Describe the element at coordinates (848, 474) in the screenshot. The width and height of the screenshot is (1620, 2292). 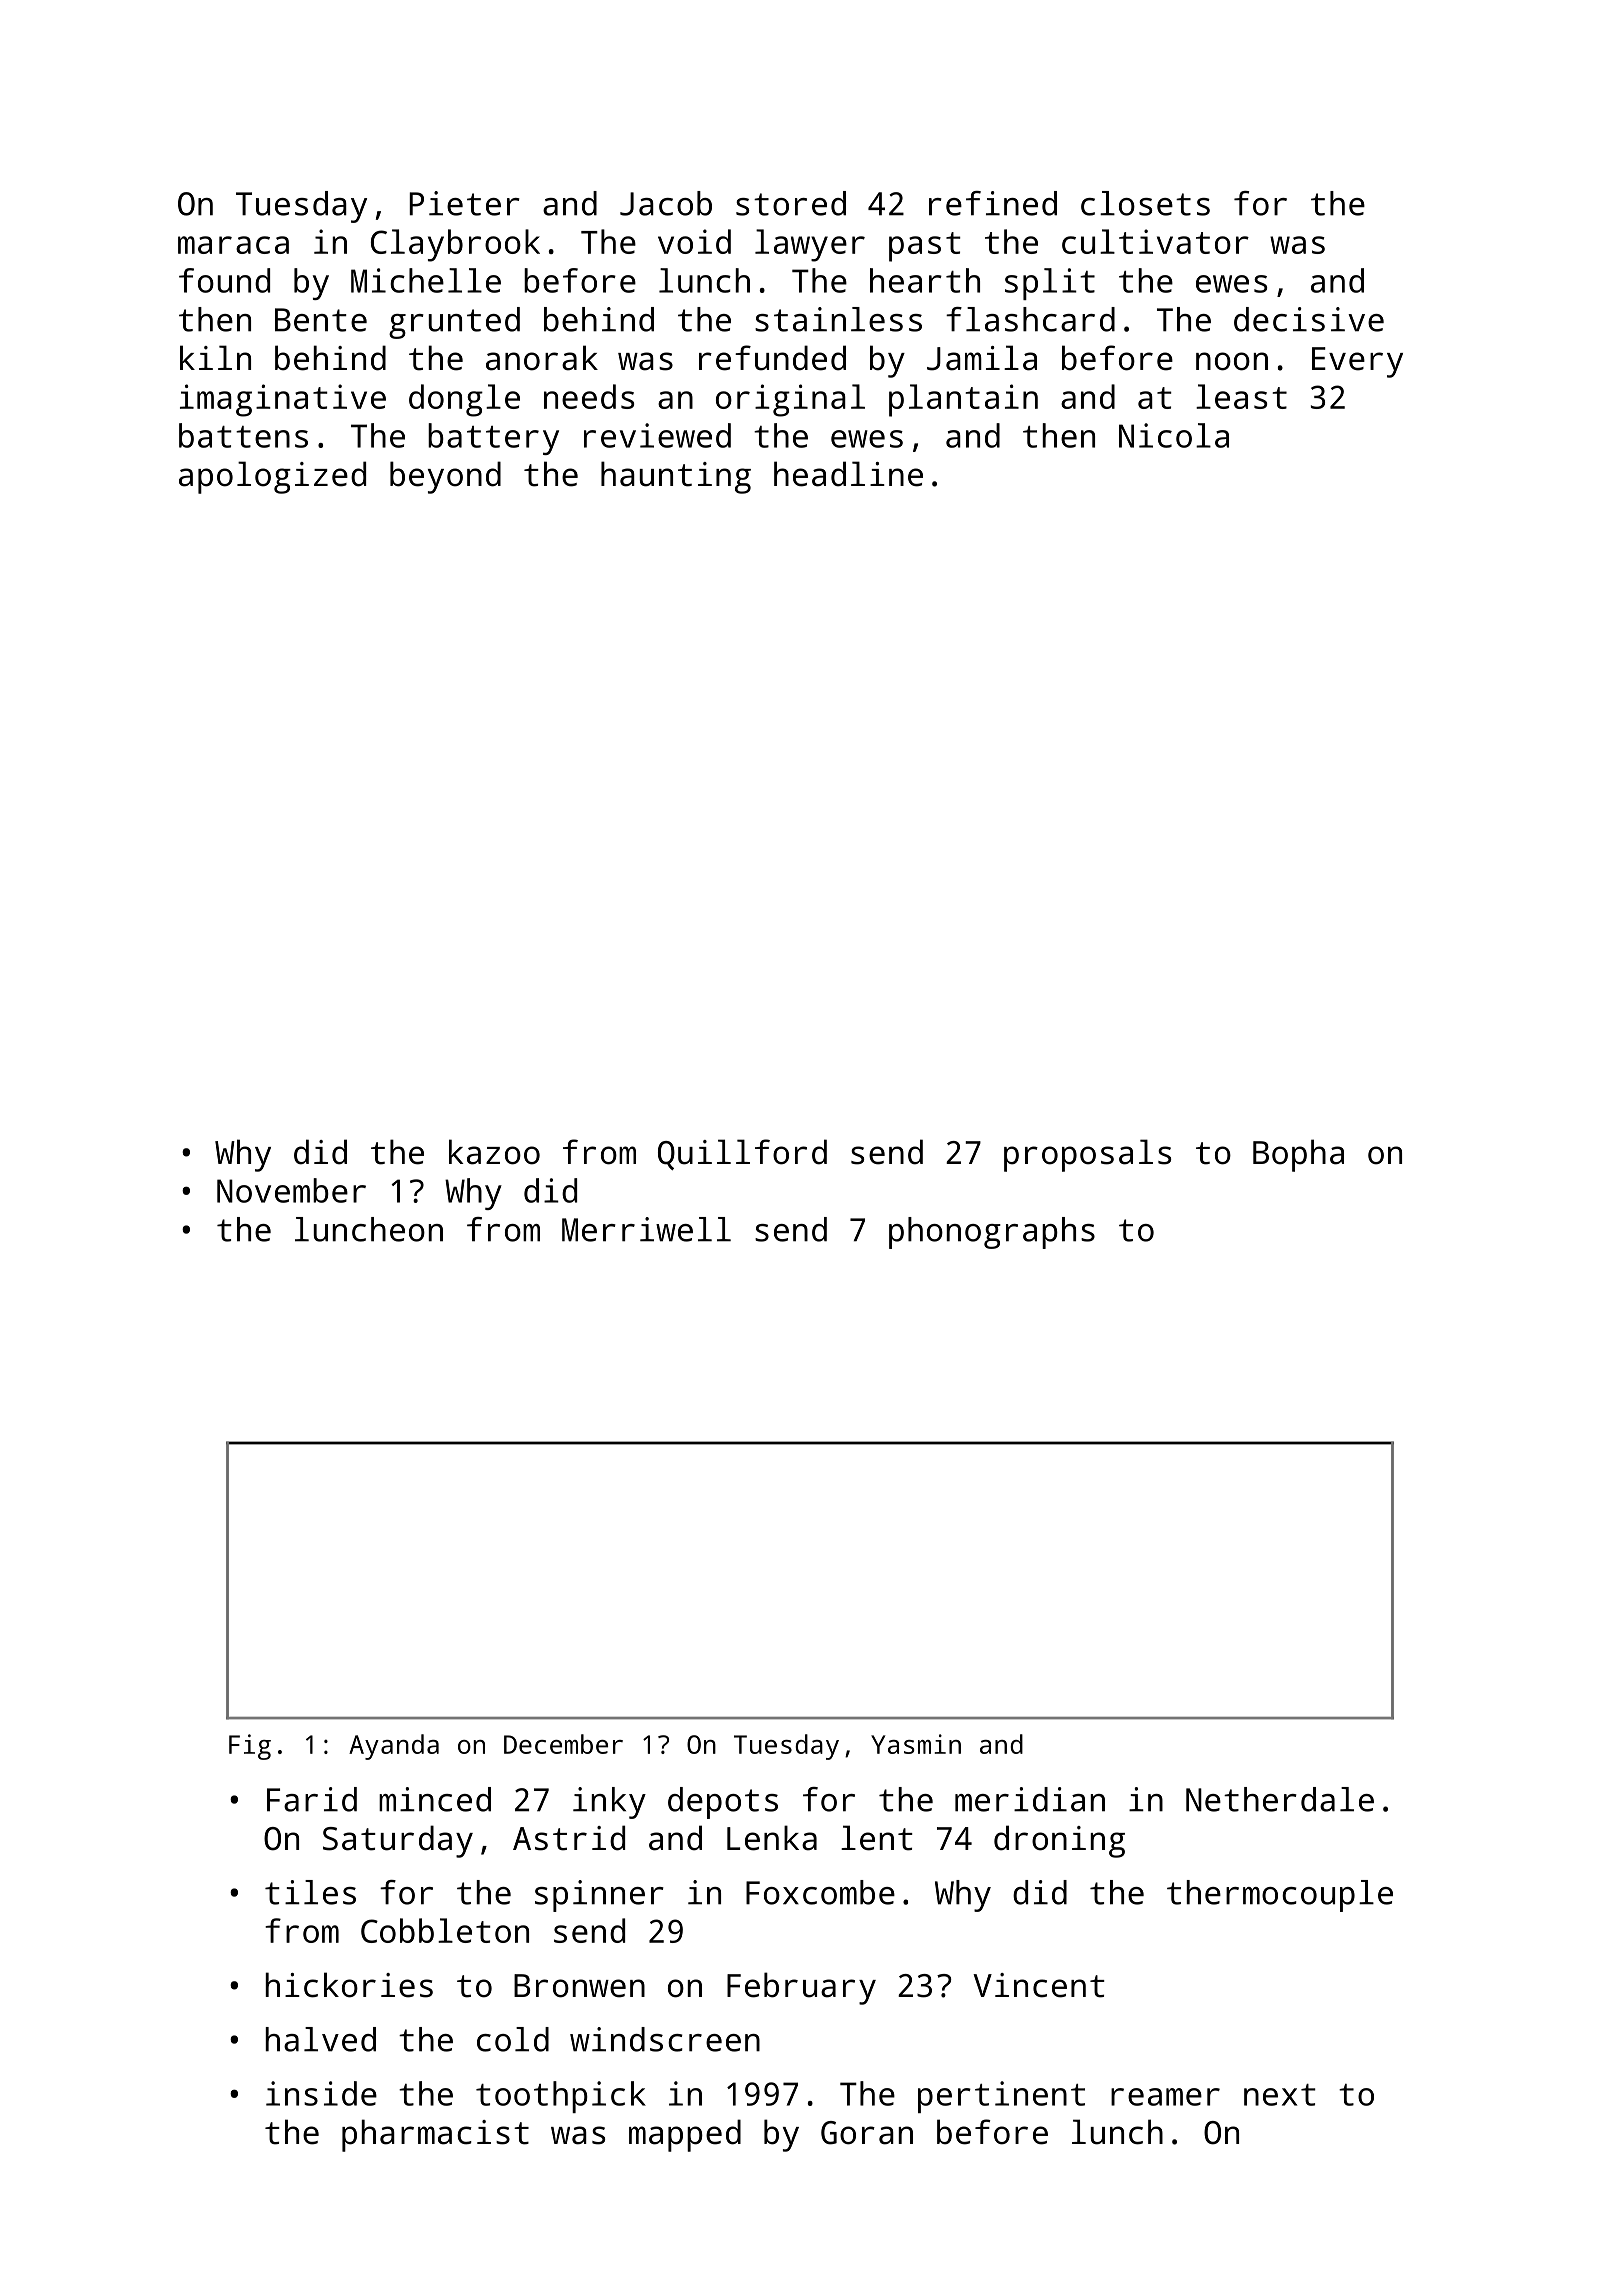
I see `headline` at that location.
